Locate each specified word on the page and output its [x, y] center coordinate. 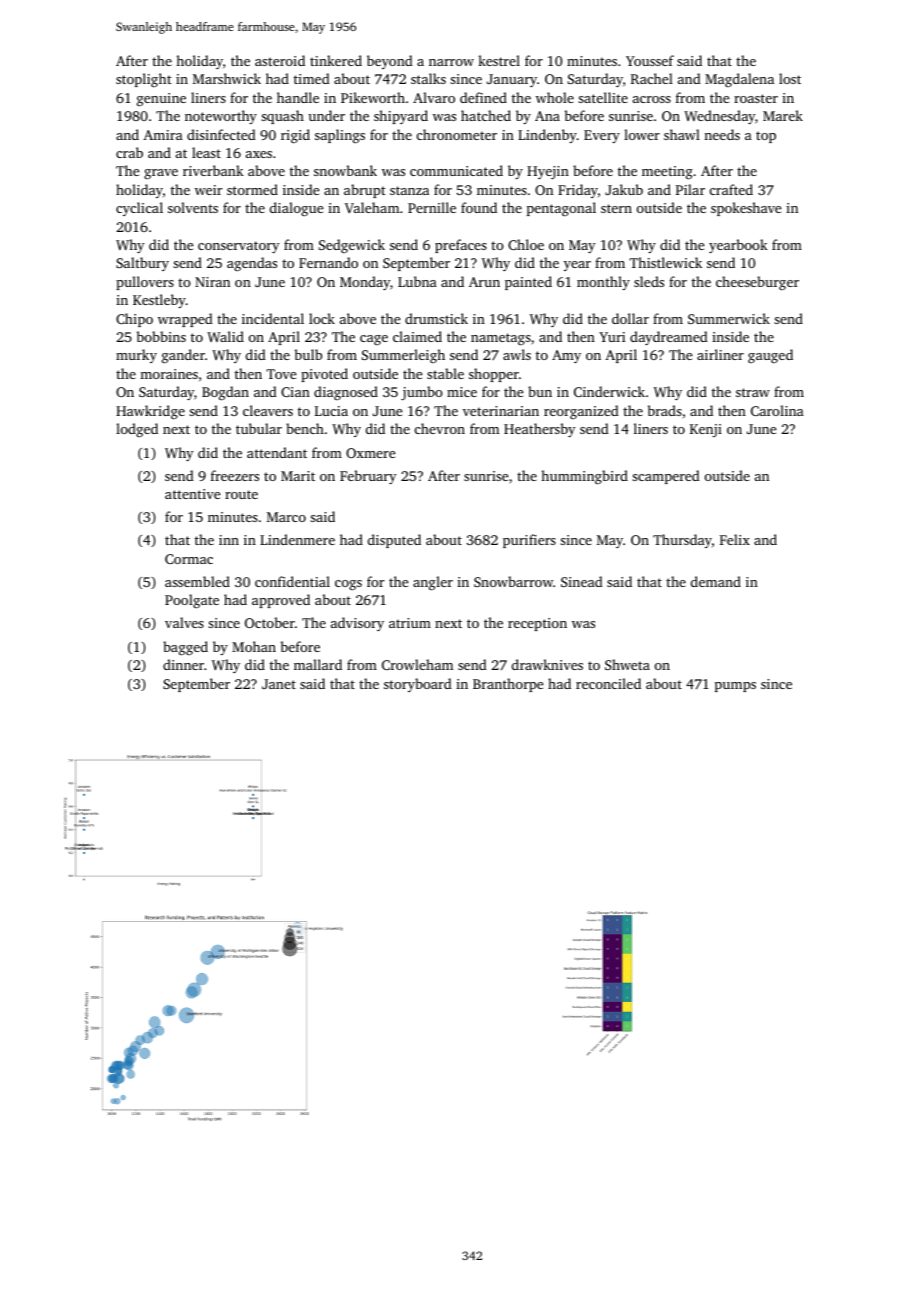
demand [716, 581]
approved [281, 601]
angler [433, 583]
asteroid [280, 60]
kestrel [499, 60]
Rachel [652, 78]
